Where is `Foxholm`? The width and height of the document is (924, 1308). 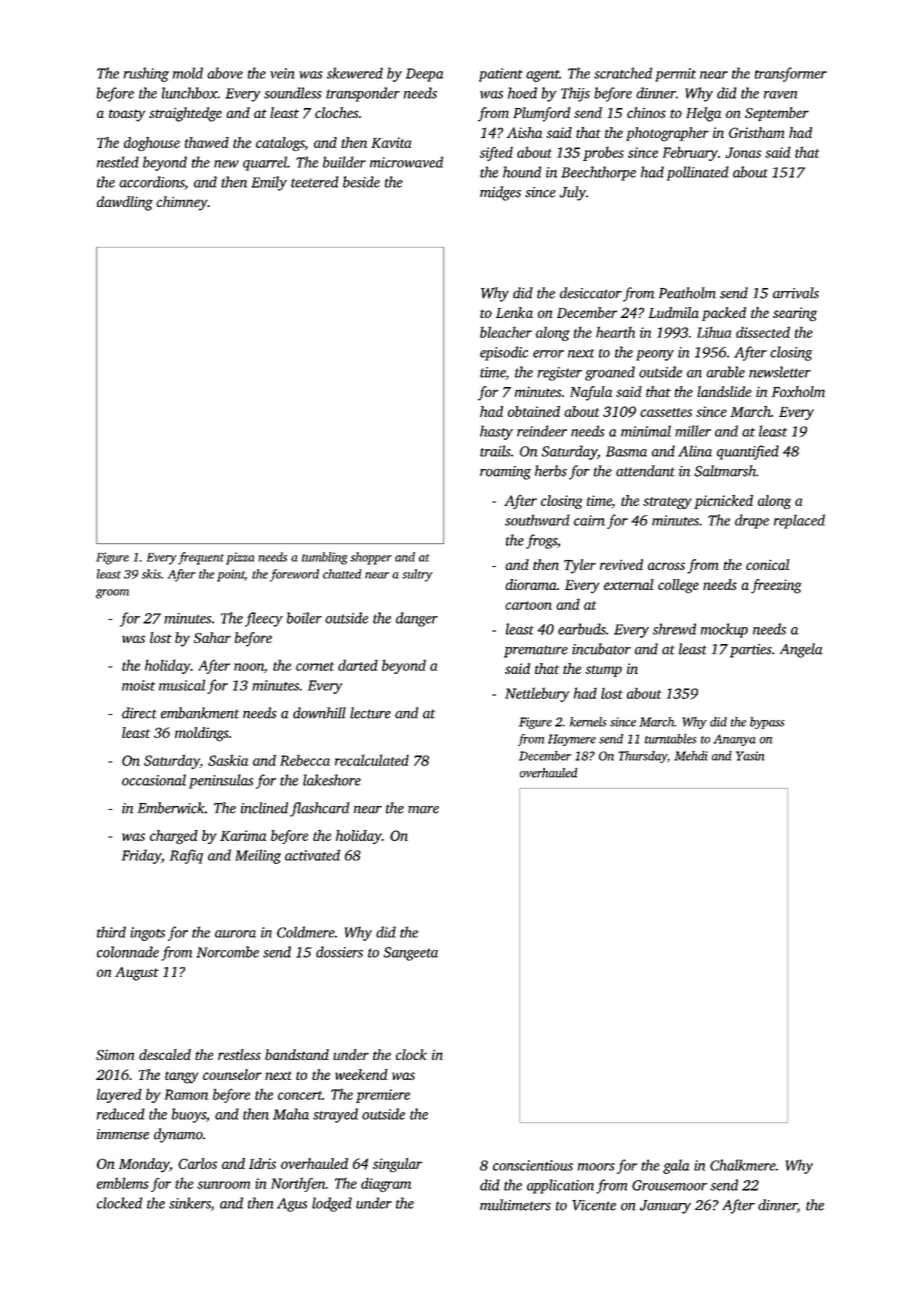
Foxholm is located at coordinates (798, 391).
